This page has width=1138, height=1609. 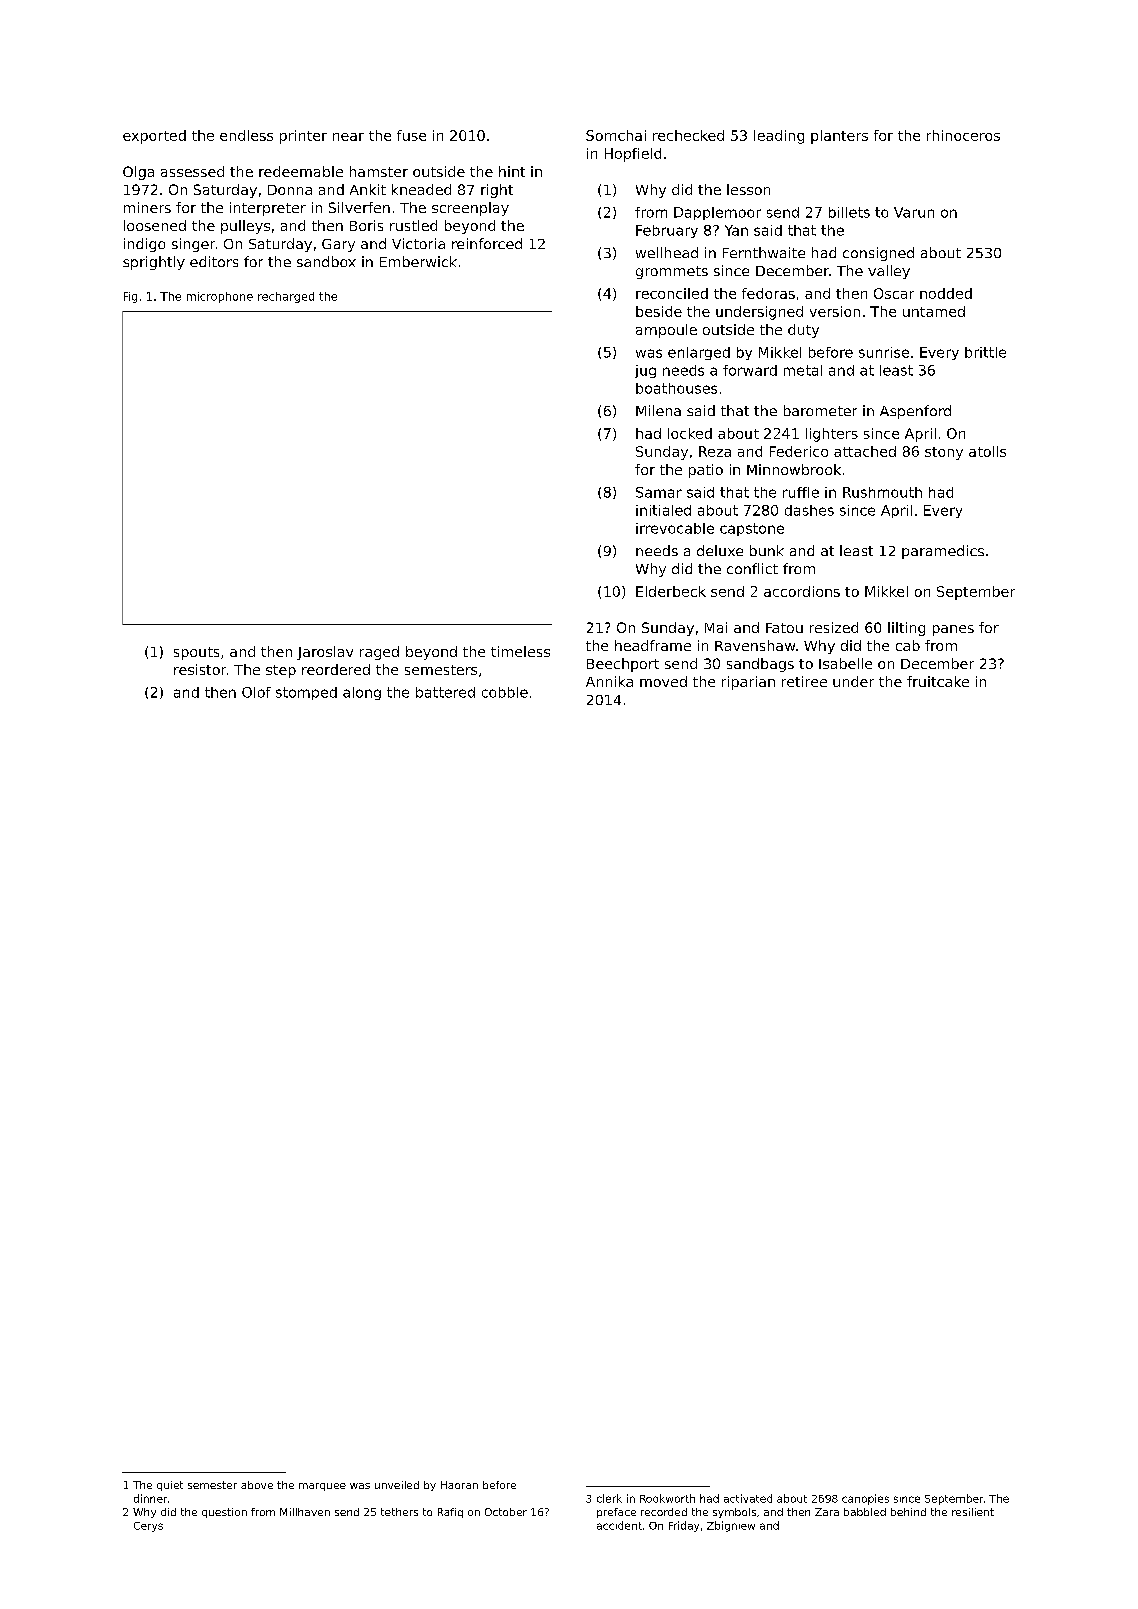 What do you see at coordinates (220, 297) in the page?
I see `microphone` at bounding box center [220, 297].
